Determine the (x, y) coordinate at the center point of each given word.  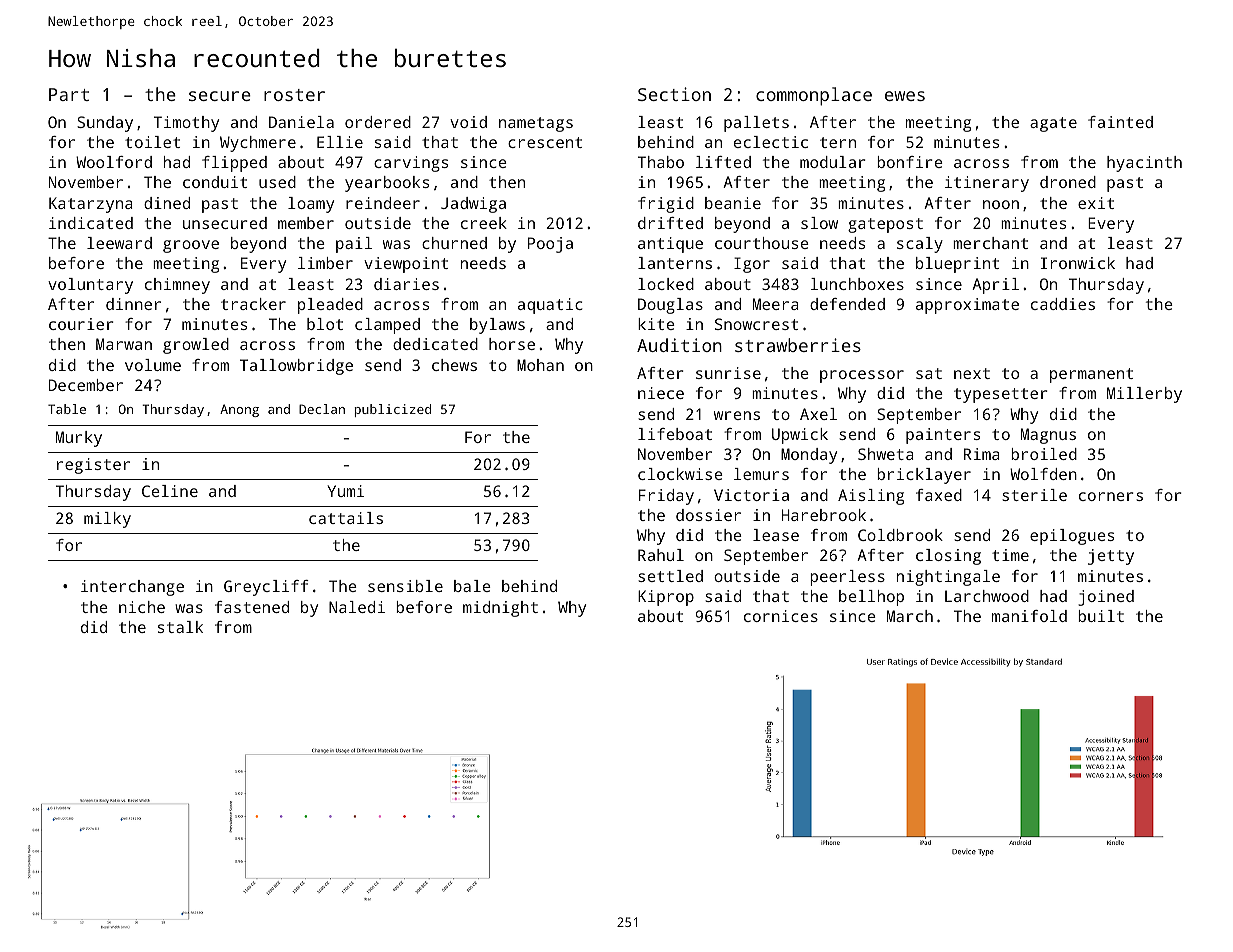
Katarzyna (91, 205)
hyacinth (1144, 164)
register (93, 466)
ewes (905, 96)
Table (67, 409)
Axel (818, 414)
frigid (666, 205)
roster (294, 95)
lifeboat (675, 434)
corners (1111, 496)
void (468, 122)
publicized (392, 410)
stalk (180, 627)
